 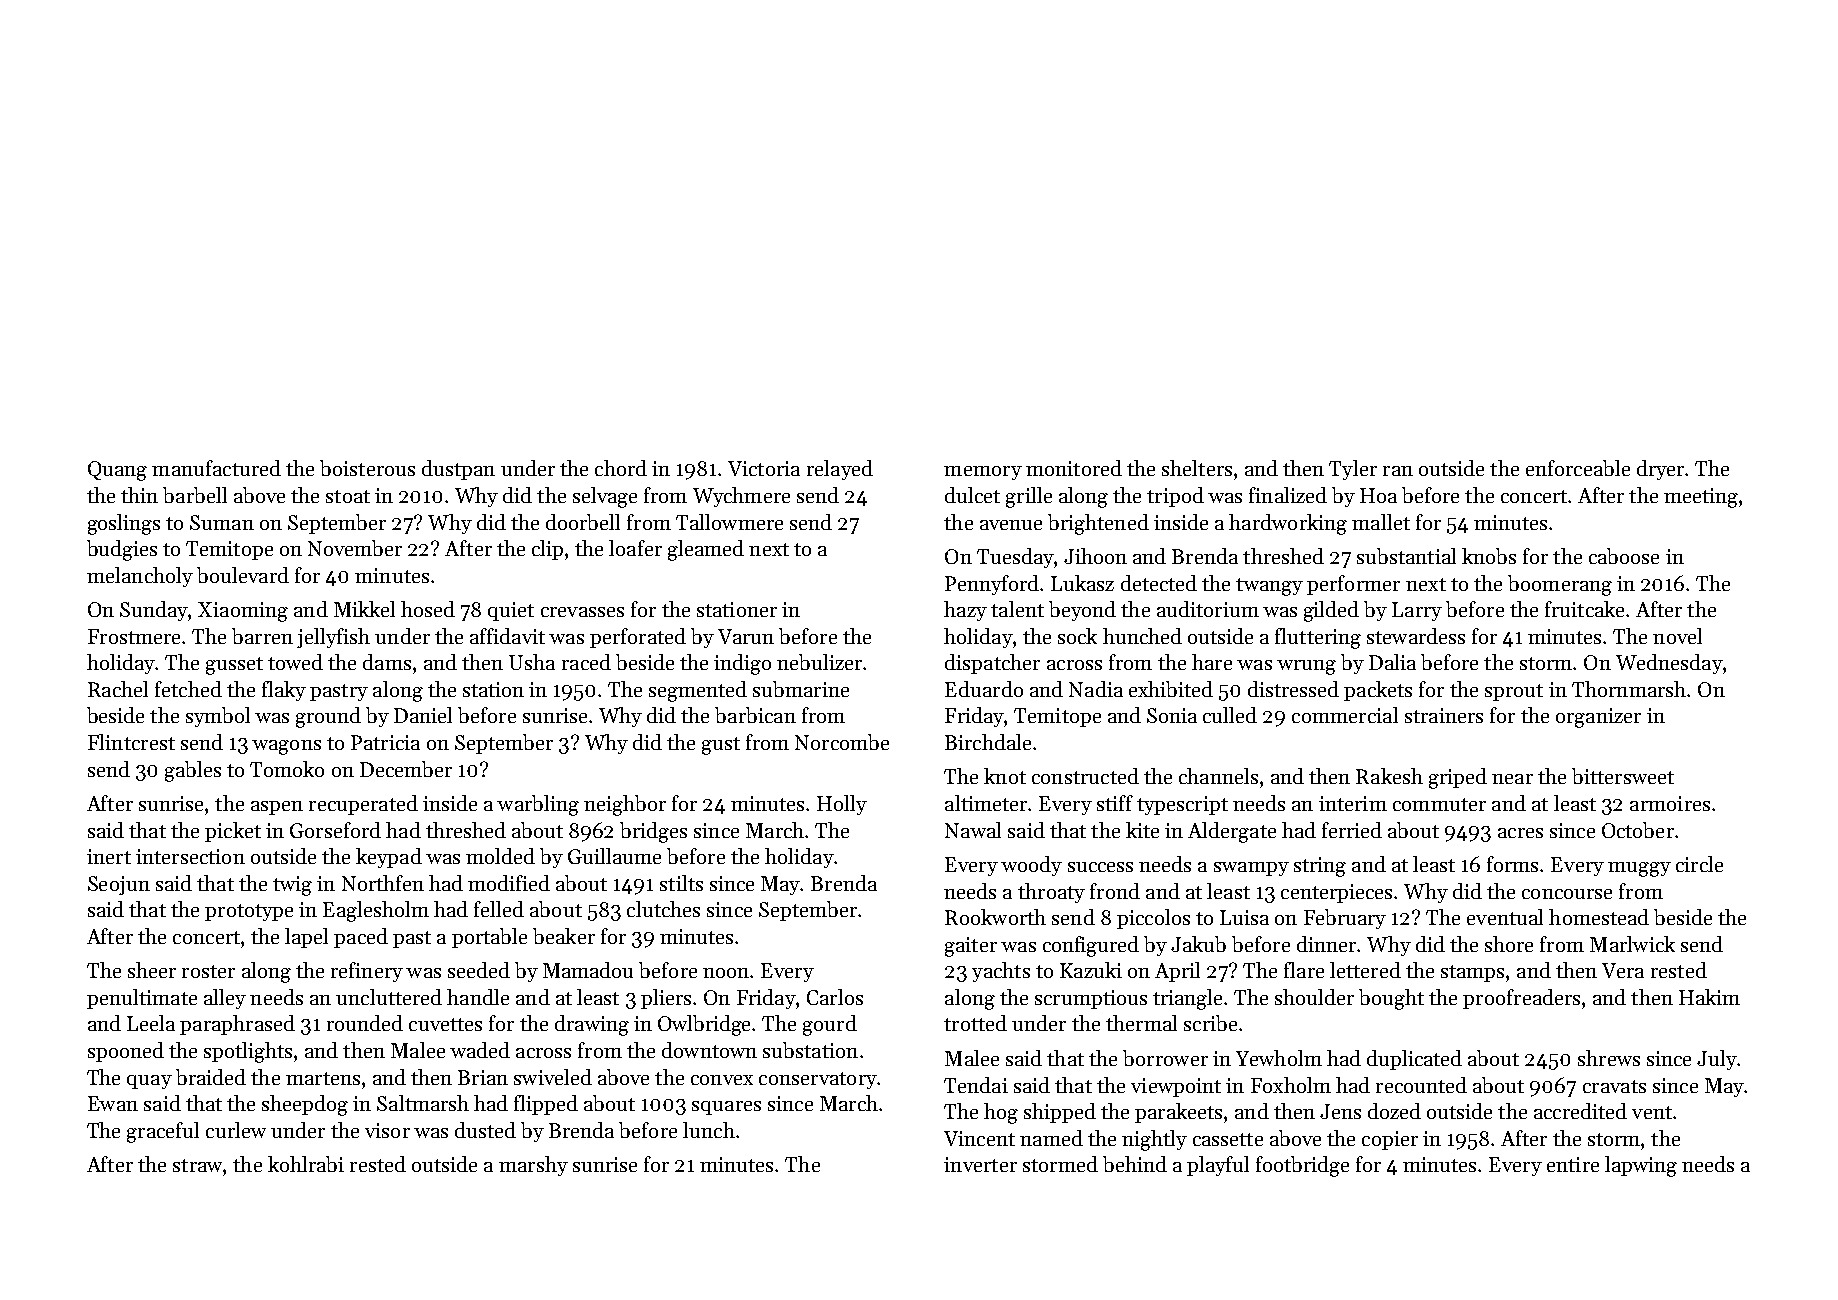 I want to click on molded, so click(x=500, y=856).
